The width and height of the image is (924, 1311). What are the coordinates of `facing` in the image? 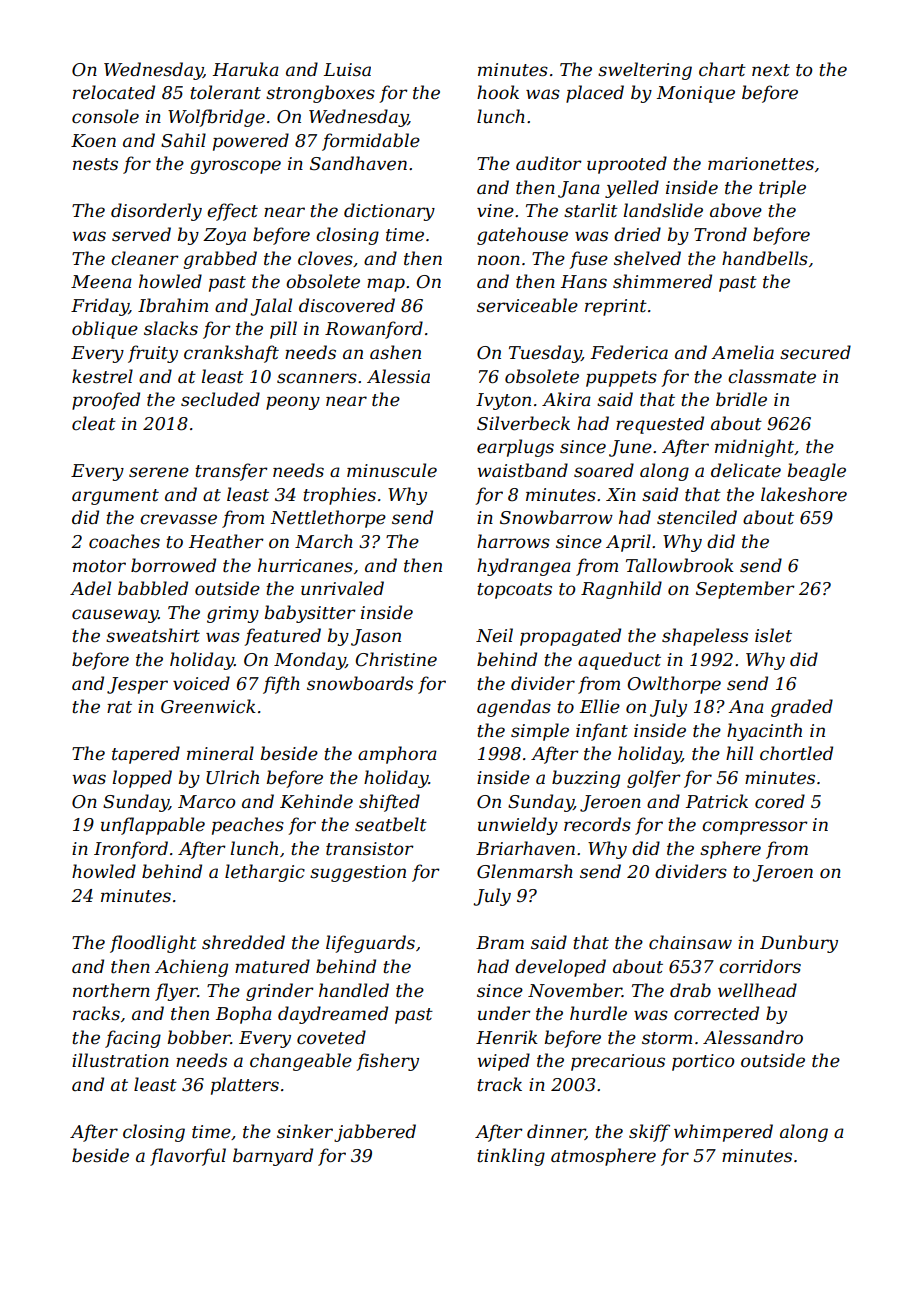 It's located at (133, 1039).
